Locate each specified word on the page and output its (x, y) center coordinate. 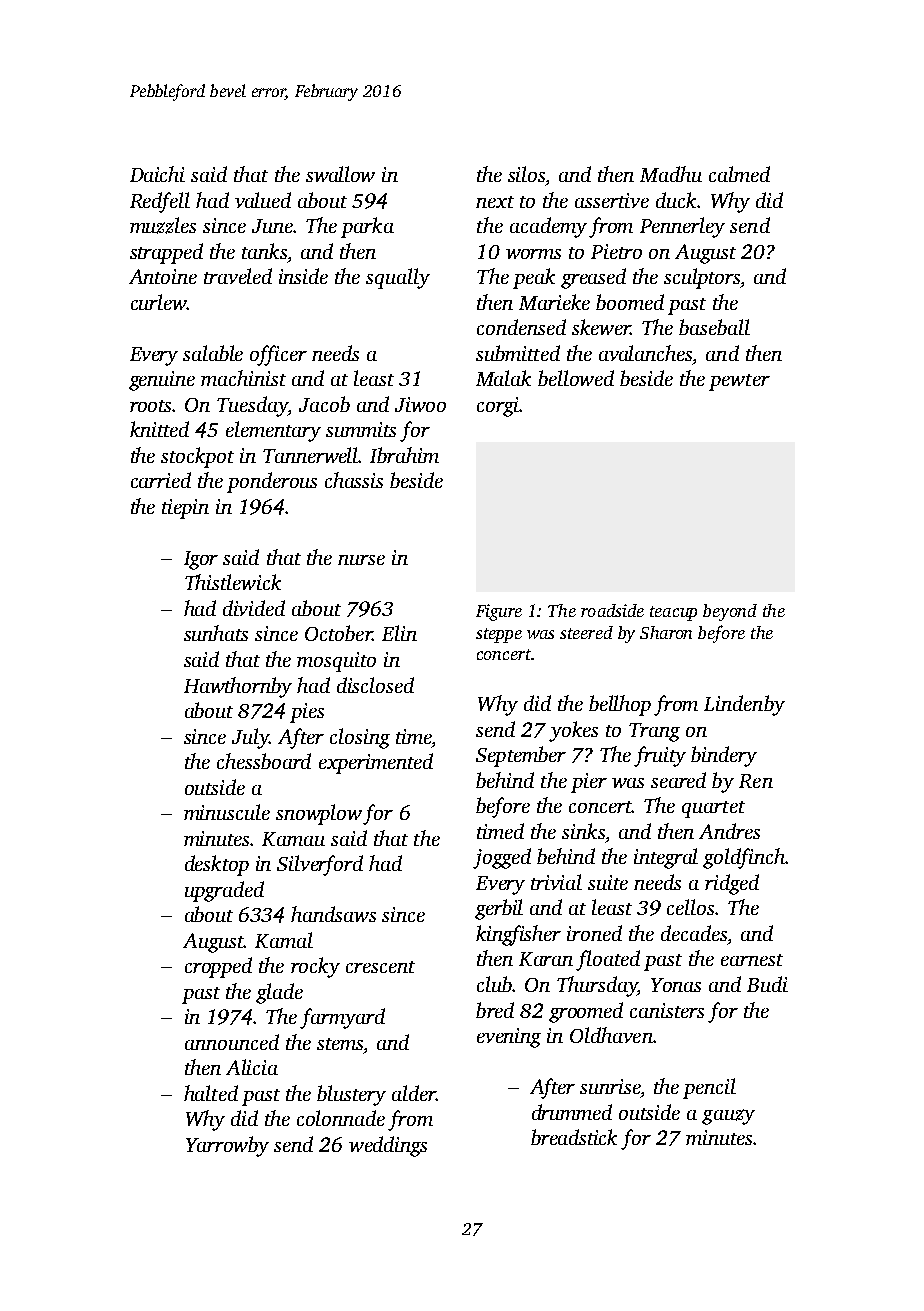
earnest (752, 960)
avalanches (645, 353)
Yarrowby (227, 1146)
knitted (159, 429)
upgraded (224, 891)
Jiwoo (420, 404)
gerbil (499, 909)
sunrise (610, 1086)
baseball (714, 327)
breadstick (574, 1137)
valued (263, 200)
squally (398, 278)
